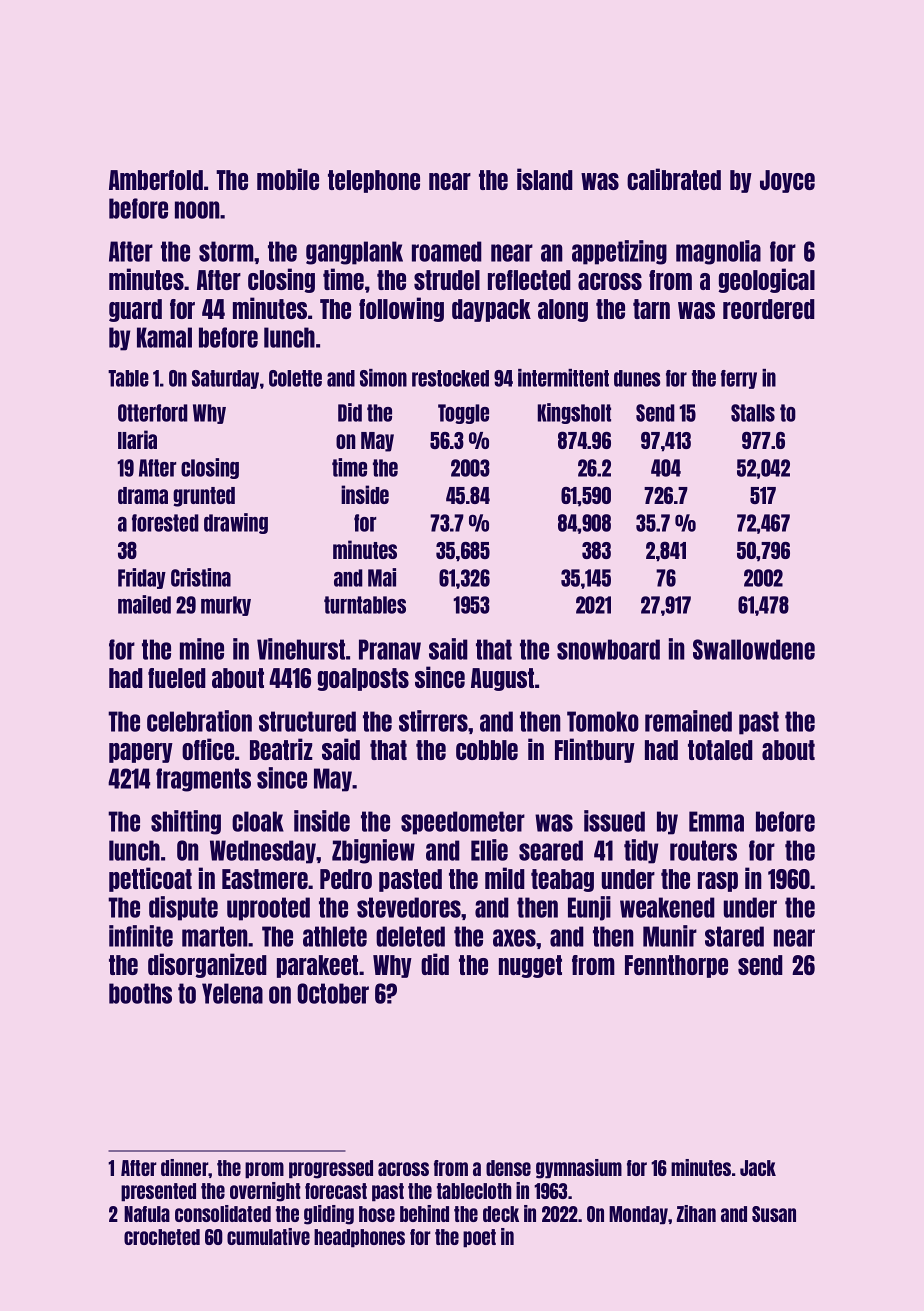 The height and width of the screenshot is (1311, 924). I want to click on Pedro, so click(346, 879).
